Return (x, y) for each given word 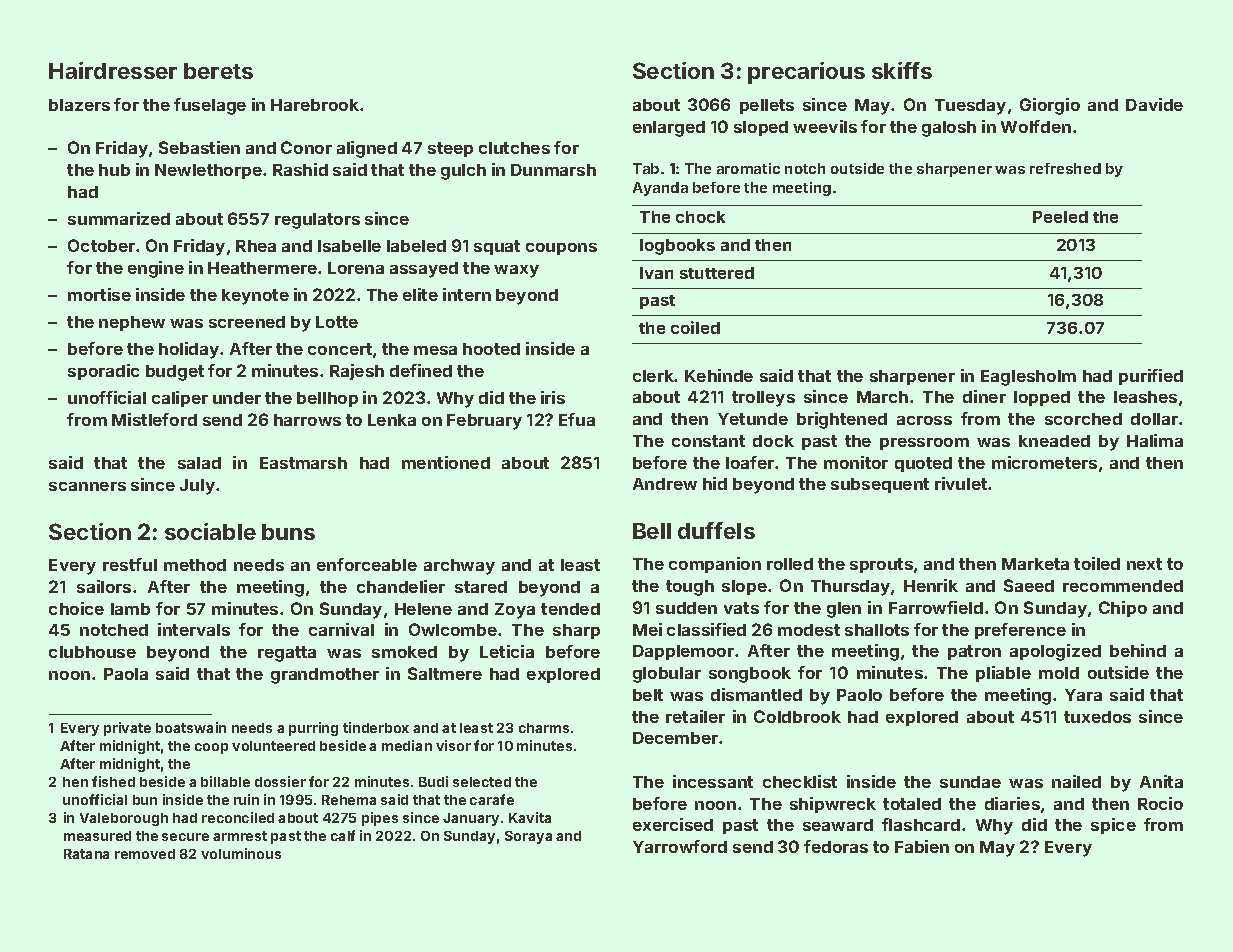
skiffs (902, 70)
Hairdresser (113, 70)
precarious (806, 73)
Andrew (665, 484)
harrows (307, 420)
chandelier (401, 586)
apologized (1055, 652)
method (195, 565)
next (1144, 564)
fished (113, 781)
